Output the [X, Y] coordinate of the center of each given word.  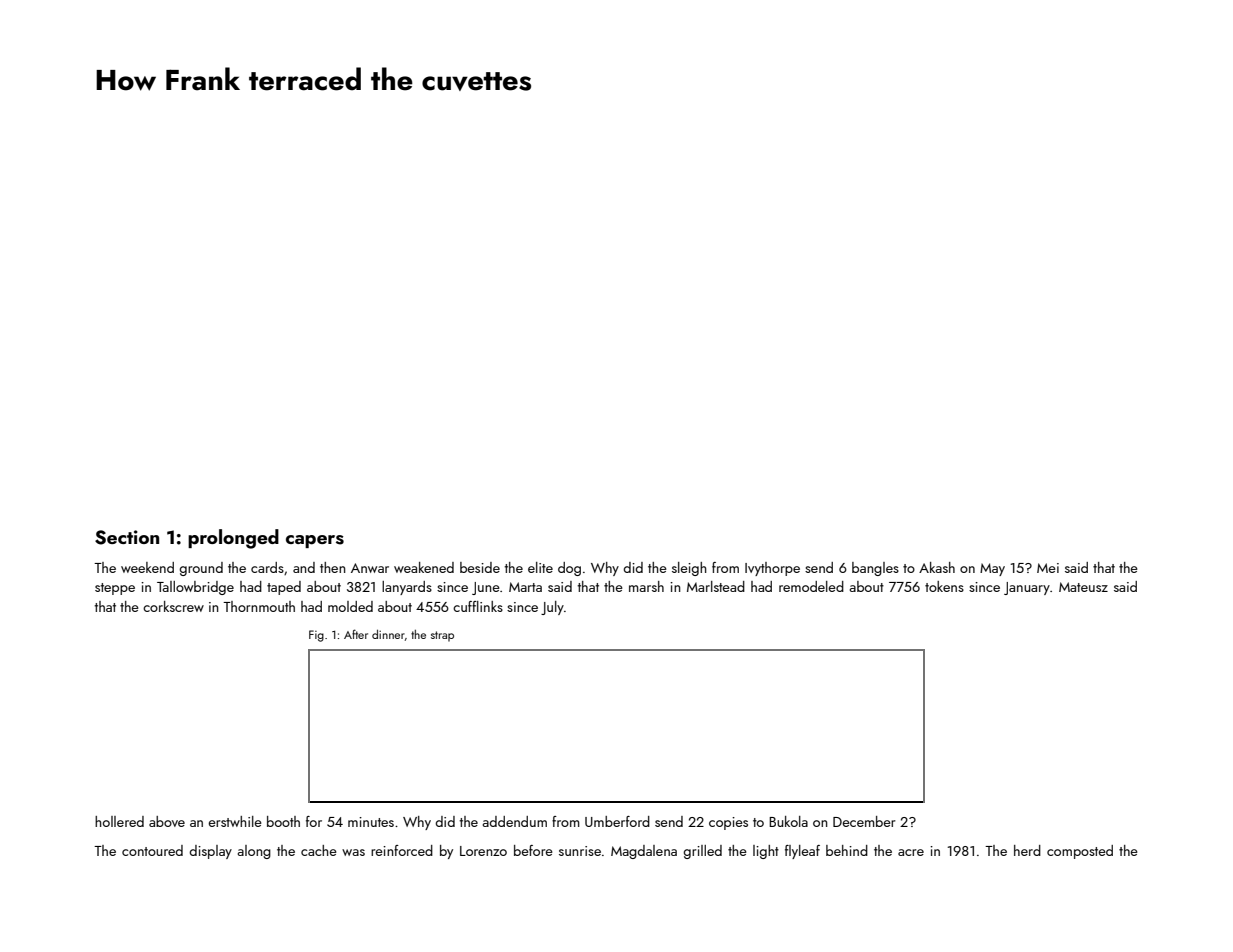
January [1027, 588]
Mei [1048, 568]
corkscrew [173, 606]
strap [442, 636]
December [864, 821]
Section [127, 537]
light [766, 852]
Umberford [617, 821]
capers [315, 541]
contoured [152, 850]
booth [283, 821]
